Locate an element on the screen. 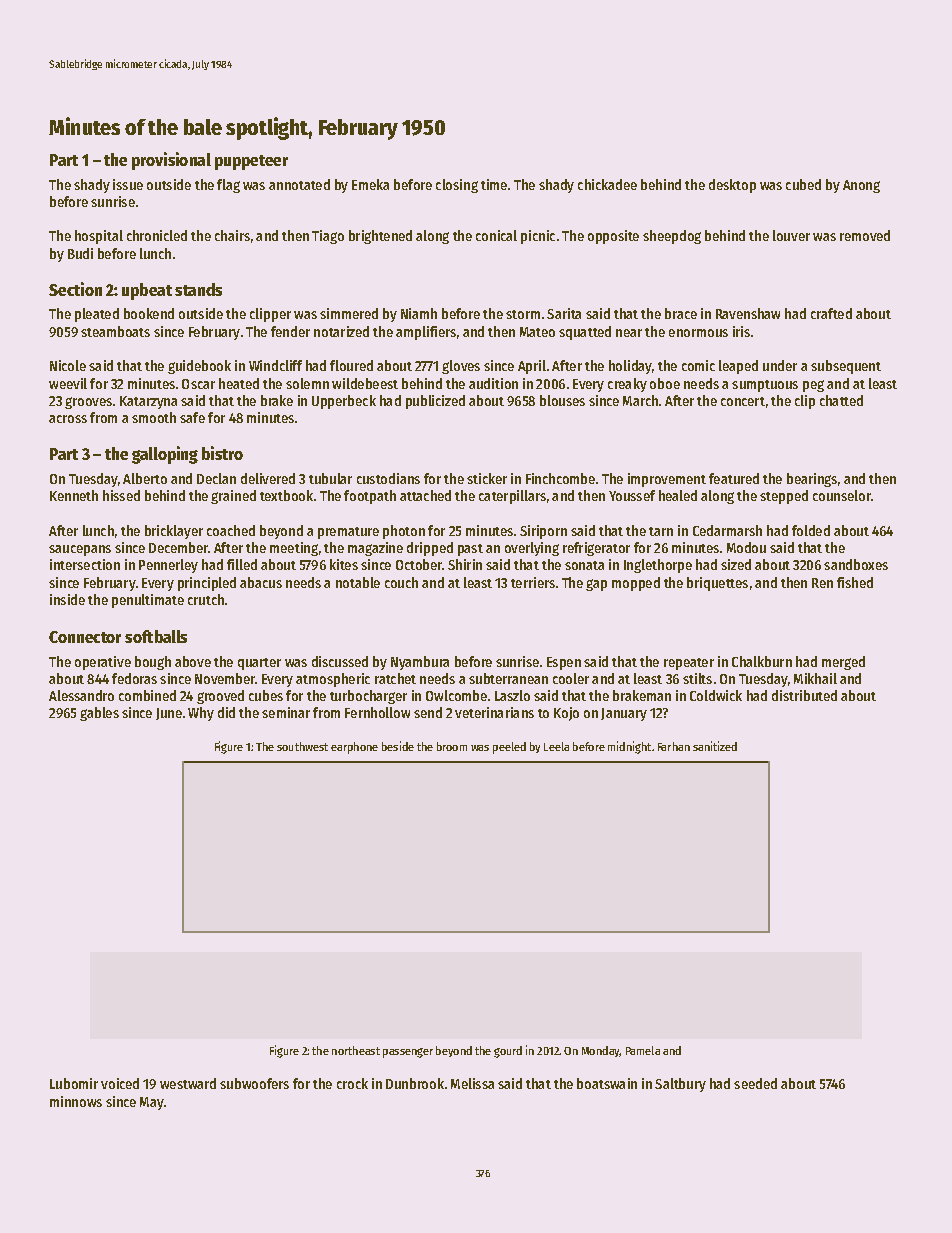 The image size is (952, 1233). puppeteer is located at coordinates (251, 162).
